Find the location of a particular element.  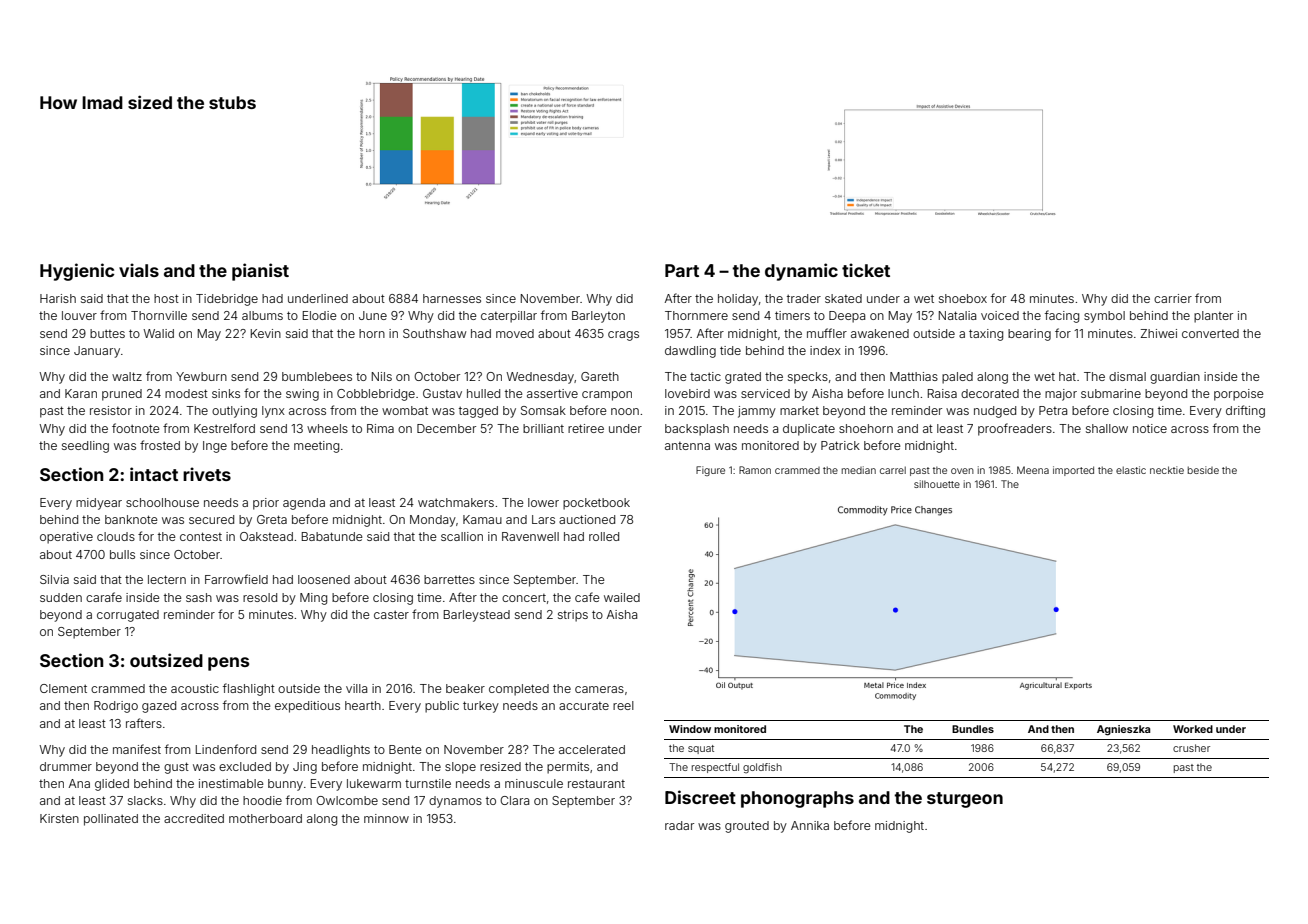

ticket is located at coordinates (866, 270).
